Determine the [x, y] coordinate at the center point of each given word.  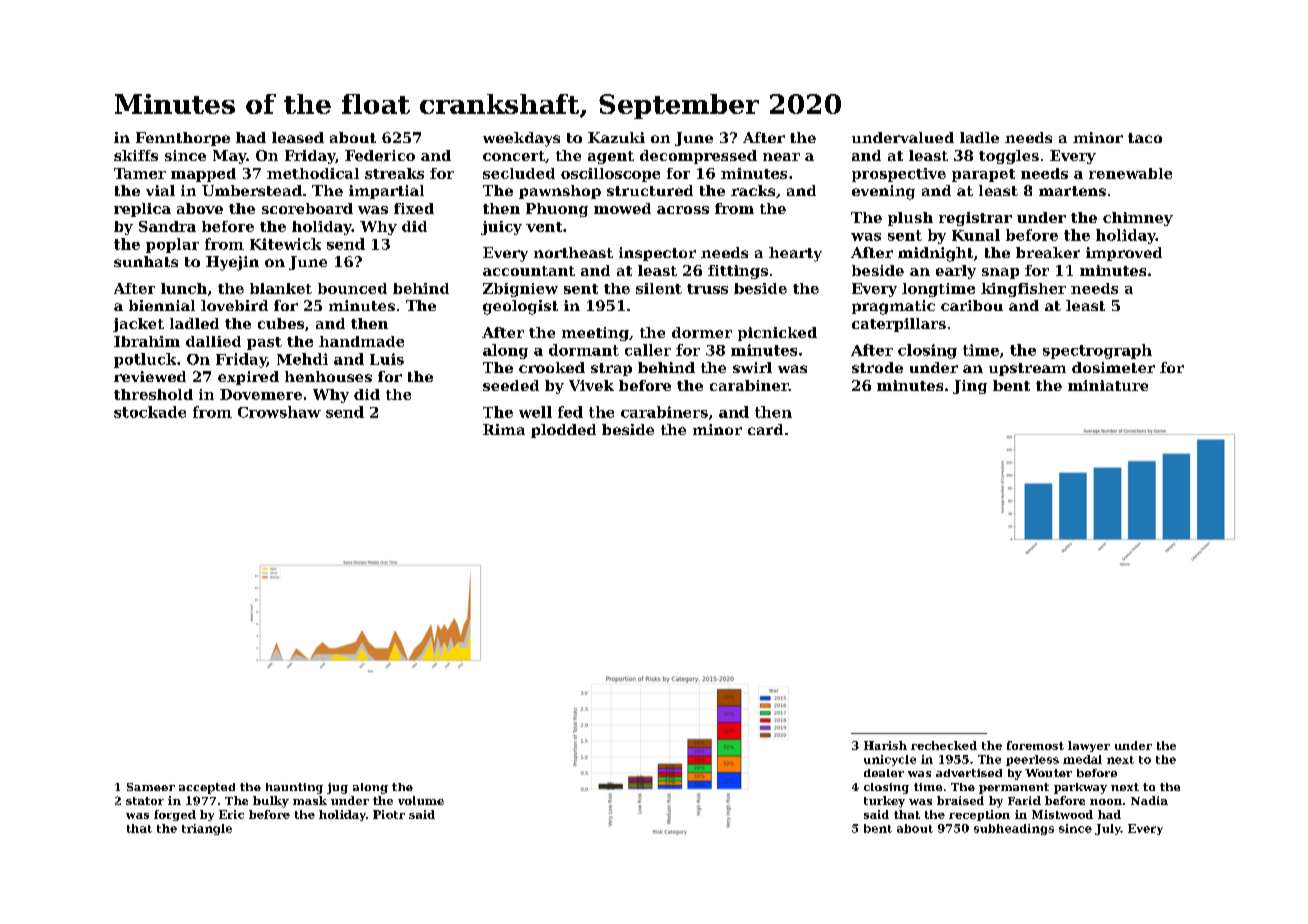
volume [421, 800]
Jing [970, 387]
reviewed [150, 376]
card [765, 429]
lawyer [1089, 746]
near [781, 157]
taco [1145, 138]
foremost [1035, 745]
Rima [504, 429]
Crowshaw [279, 412]
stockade [150, 412]
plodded [563, 431]
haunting [294, 788]
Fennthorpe [183, 139]
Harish [885, 745]
